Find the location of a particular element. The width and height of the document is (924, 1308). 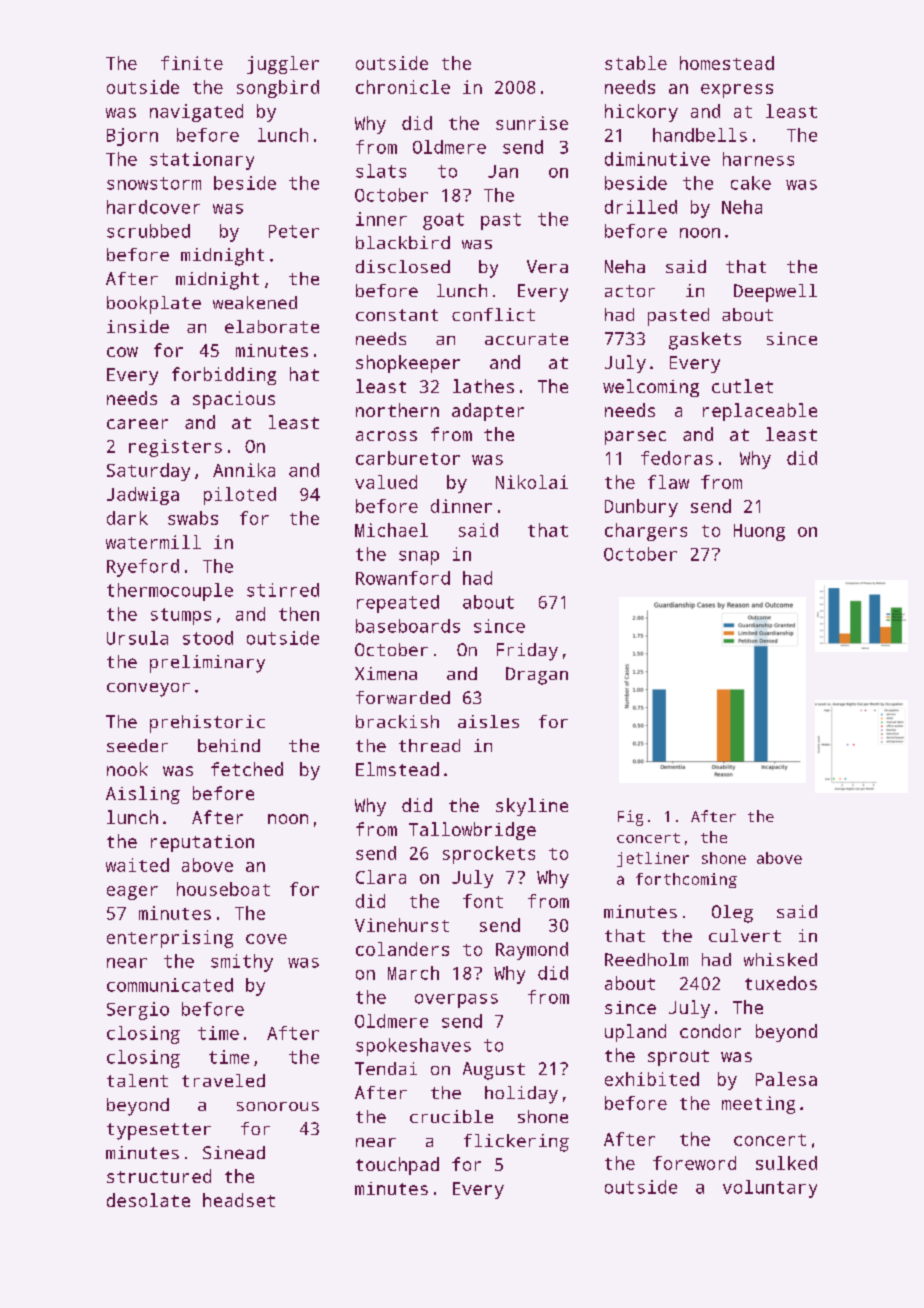

finite is located at coordinates (192, 63).
